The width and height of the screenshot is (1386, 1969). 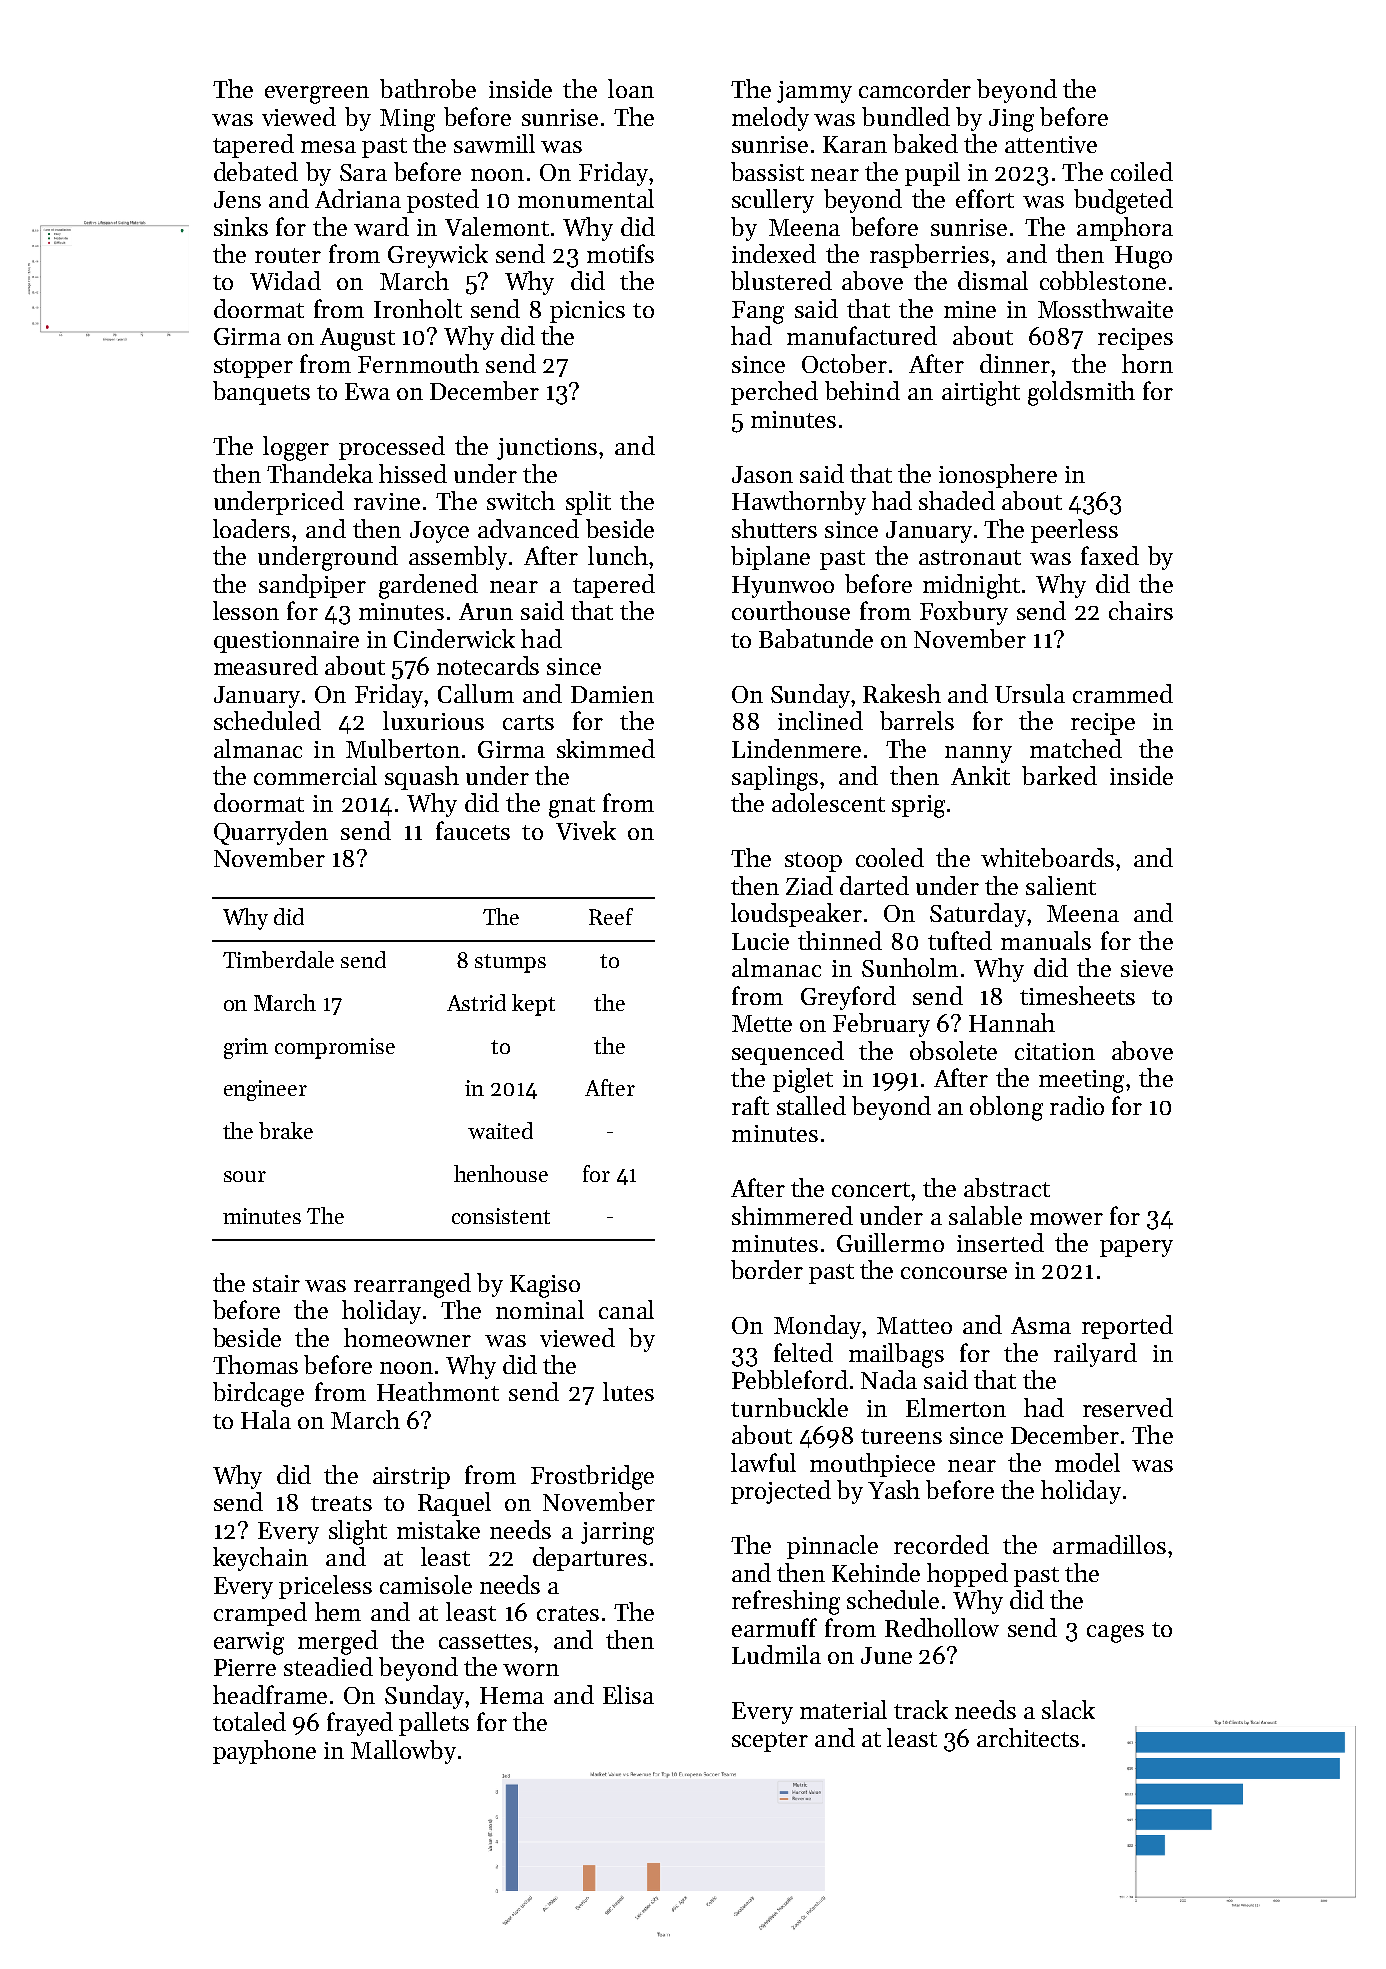 What do you see at coordinates (1028, 1737) in the screenshot?
I see `architects` at bounding box center [1028, 1737].
